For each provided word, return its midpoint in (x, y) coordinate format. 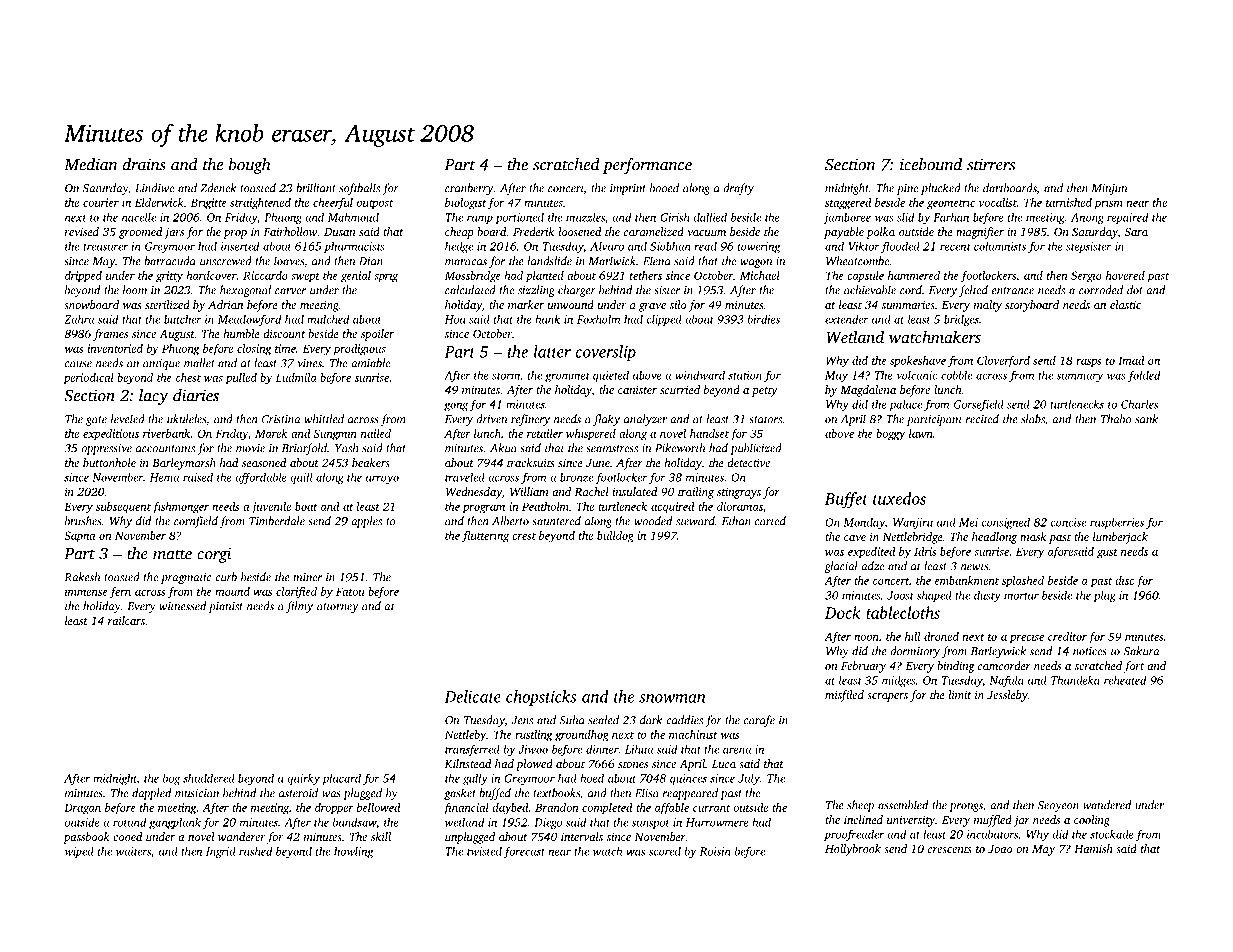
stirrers (991, 164)
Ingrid (221, 852)
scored (665, 851)
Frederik (533, 231)
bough (250, 166)
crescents (950, 849)
